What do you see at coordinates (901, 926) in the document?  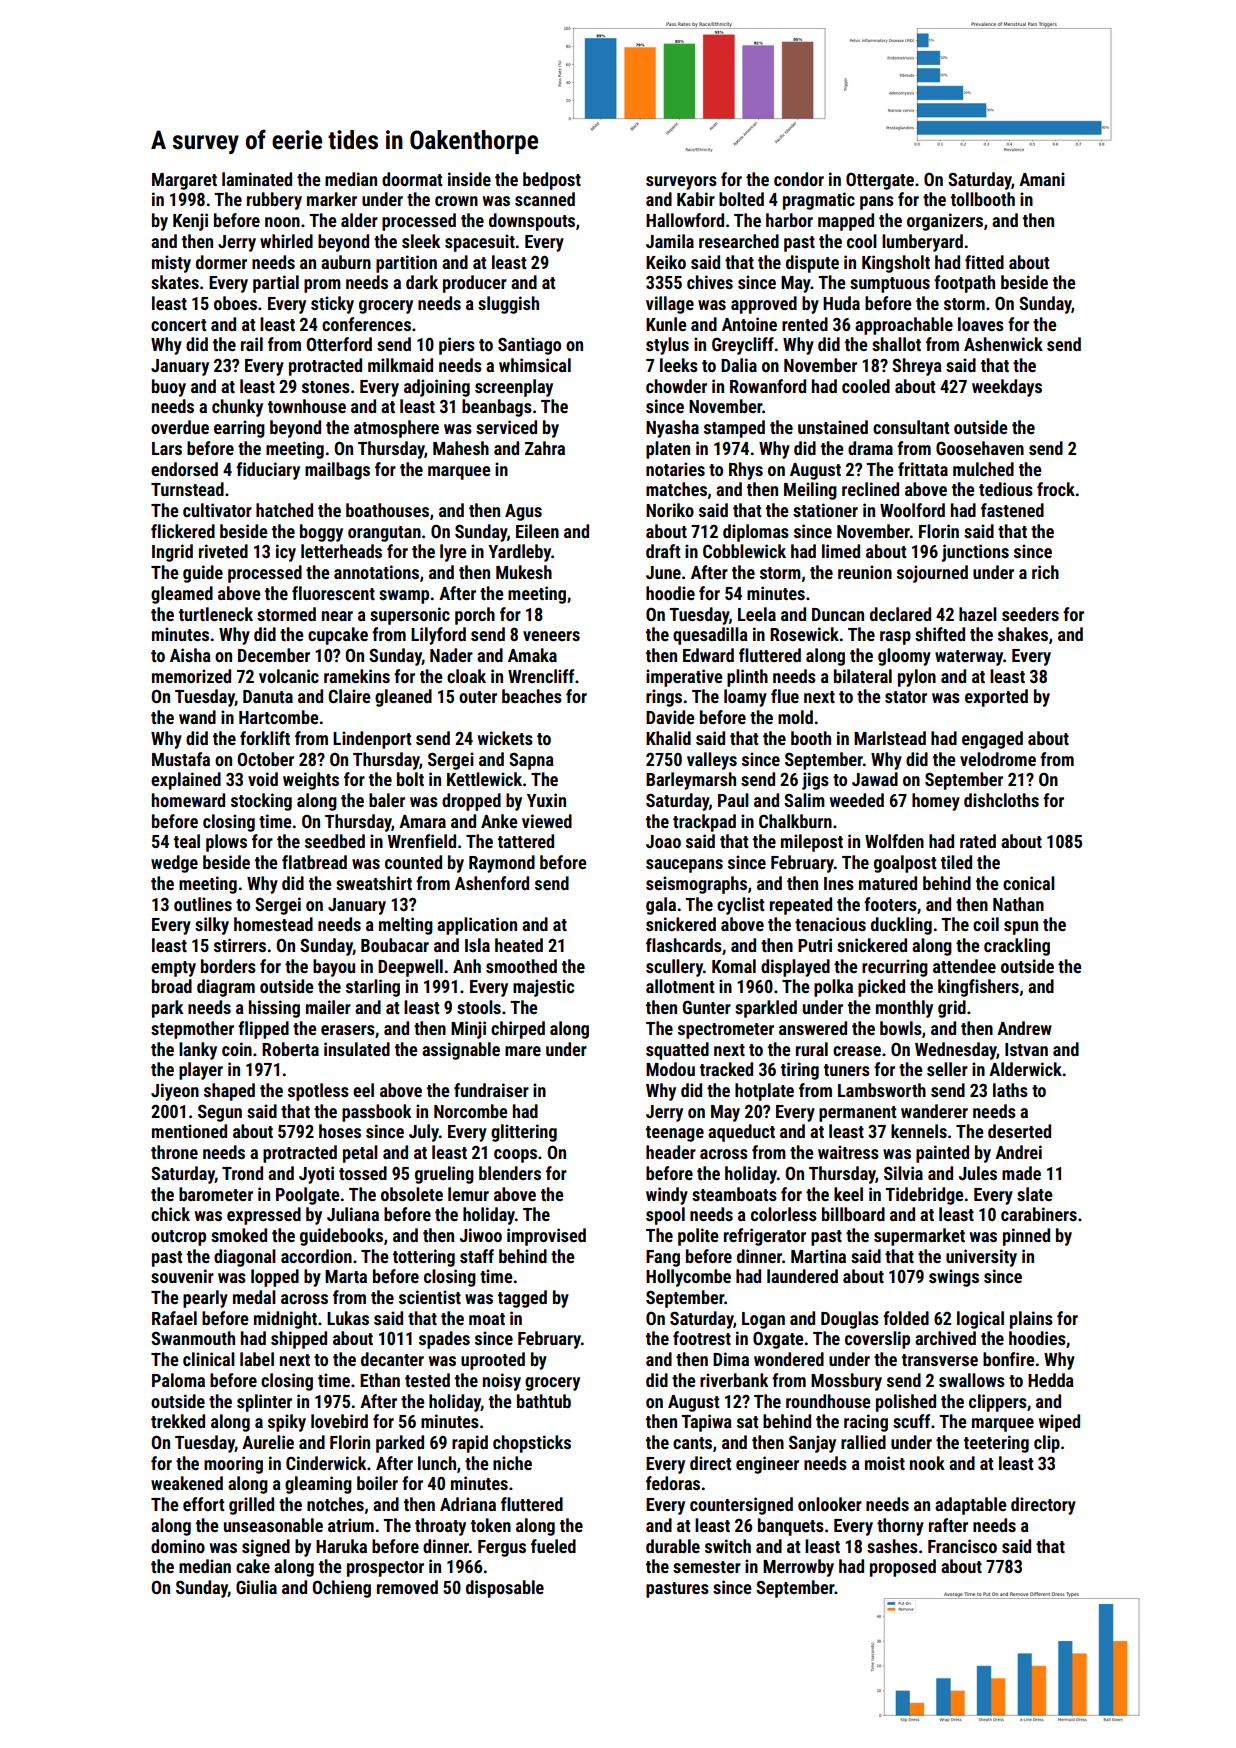 I see `duckling` at bounding box center [901, 926].
